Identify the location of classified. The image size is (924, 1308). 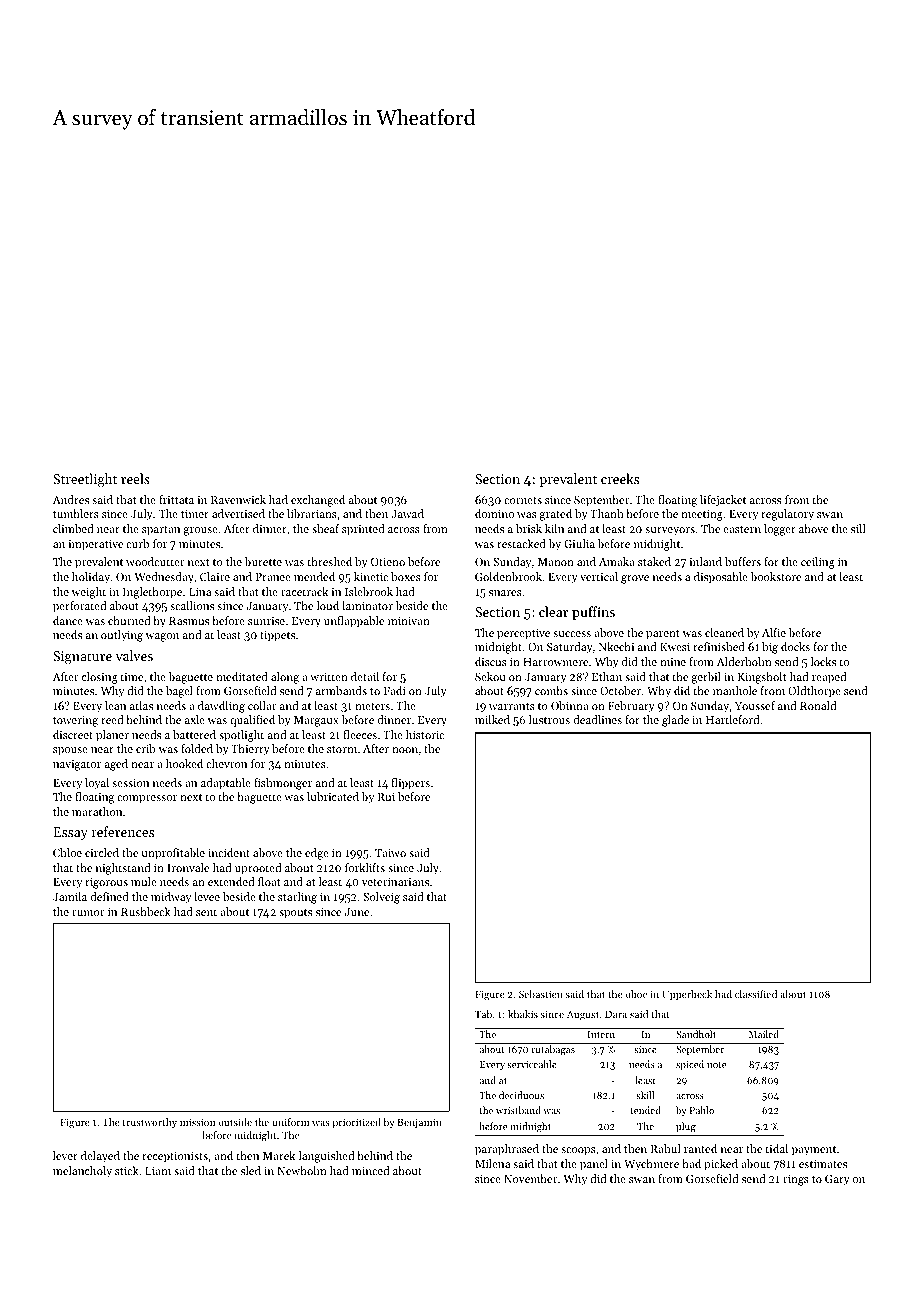
(756, 994).
